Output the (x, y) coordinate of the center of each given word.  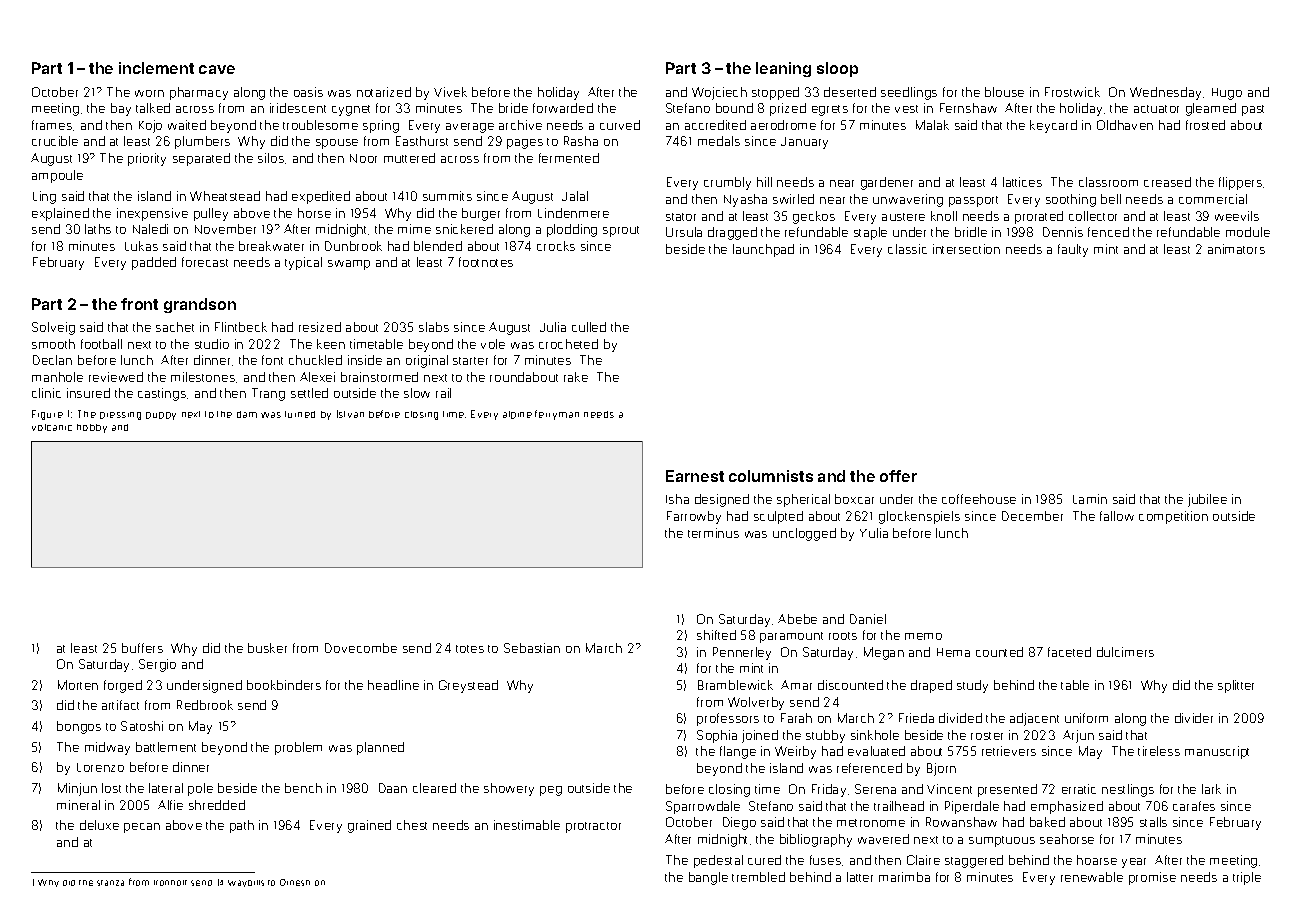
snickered (464, 229)
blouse (1004, 92)
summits (447, 196)
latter (860, 877)
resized (320, 327)
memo (923, 636)
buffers (142, 648)
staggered (974, 861)
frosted (1205, 125)
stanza (110, 883)
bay (121, 109)
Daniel (868, 619)
